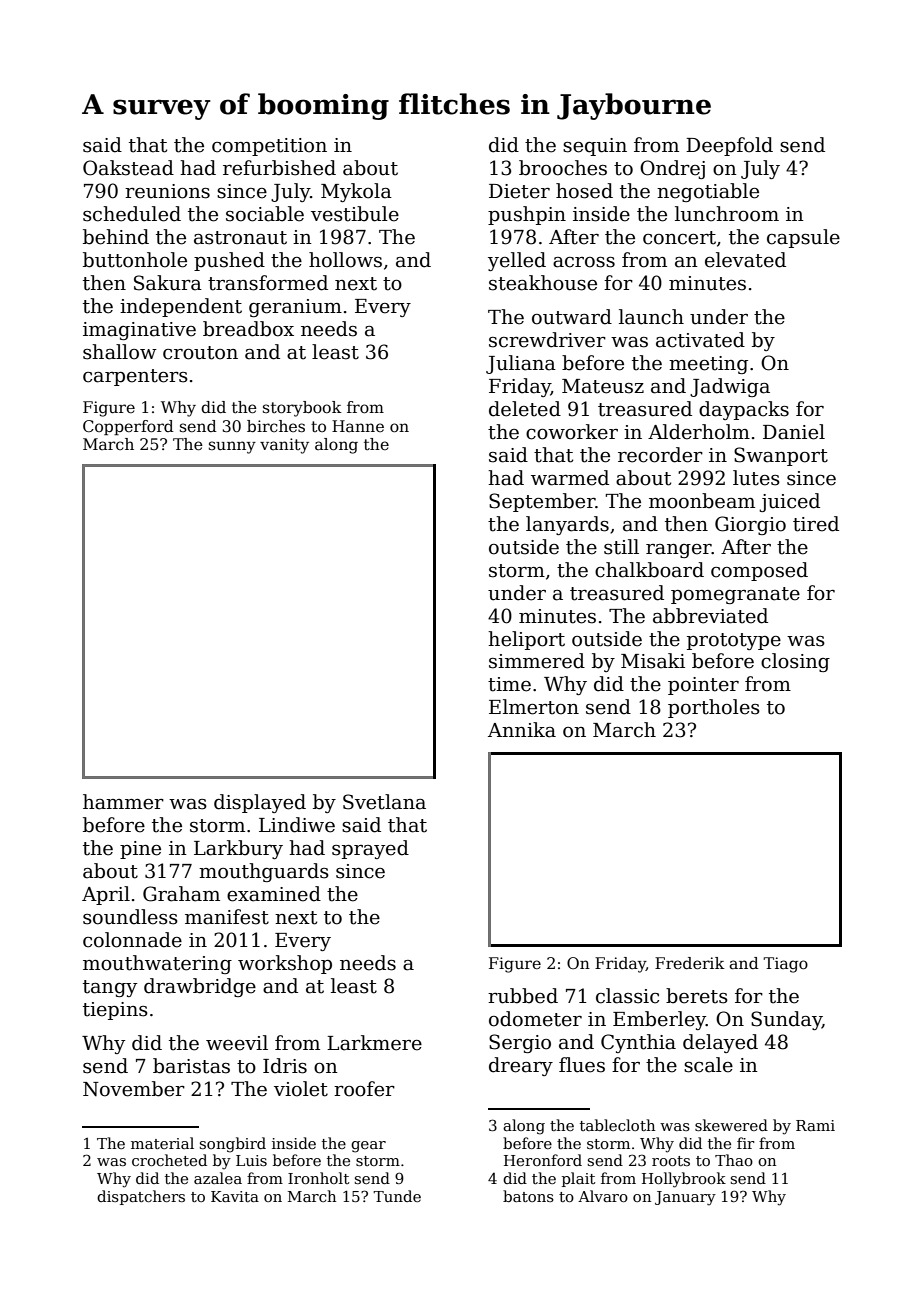 The image size is (924, 1311). What do you see at coordinates (745, 260) in the page?
I see `elevated` at bounding box center [745, 260].
